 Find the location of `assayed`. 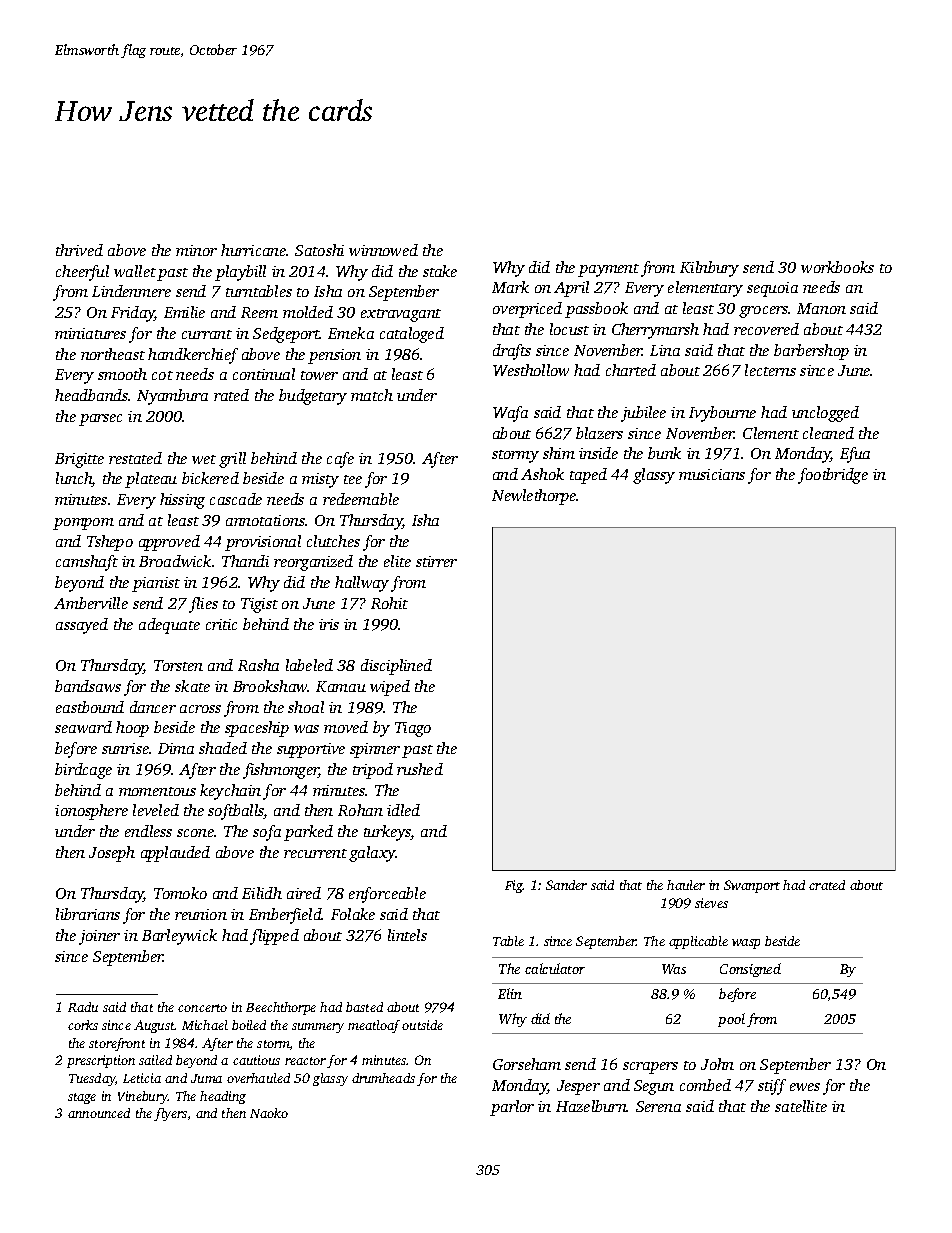

assayed is located at coordinates (82, 626).
